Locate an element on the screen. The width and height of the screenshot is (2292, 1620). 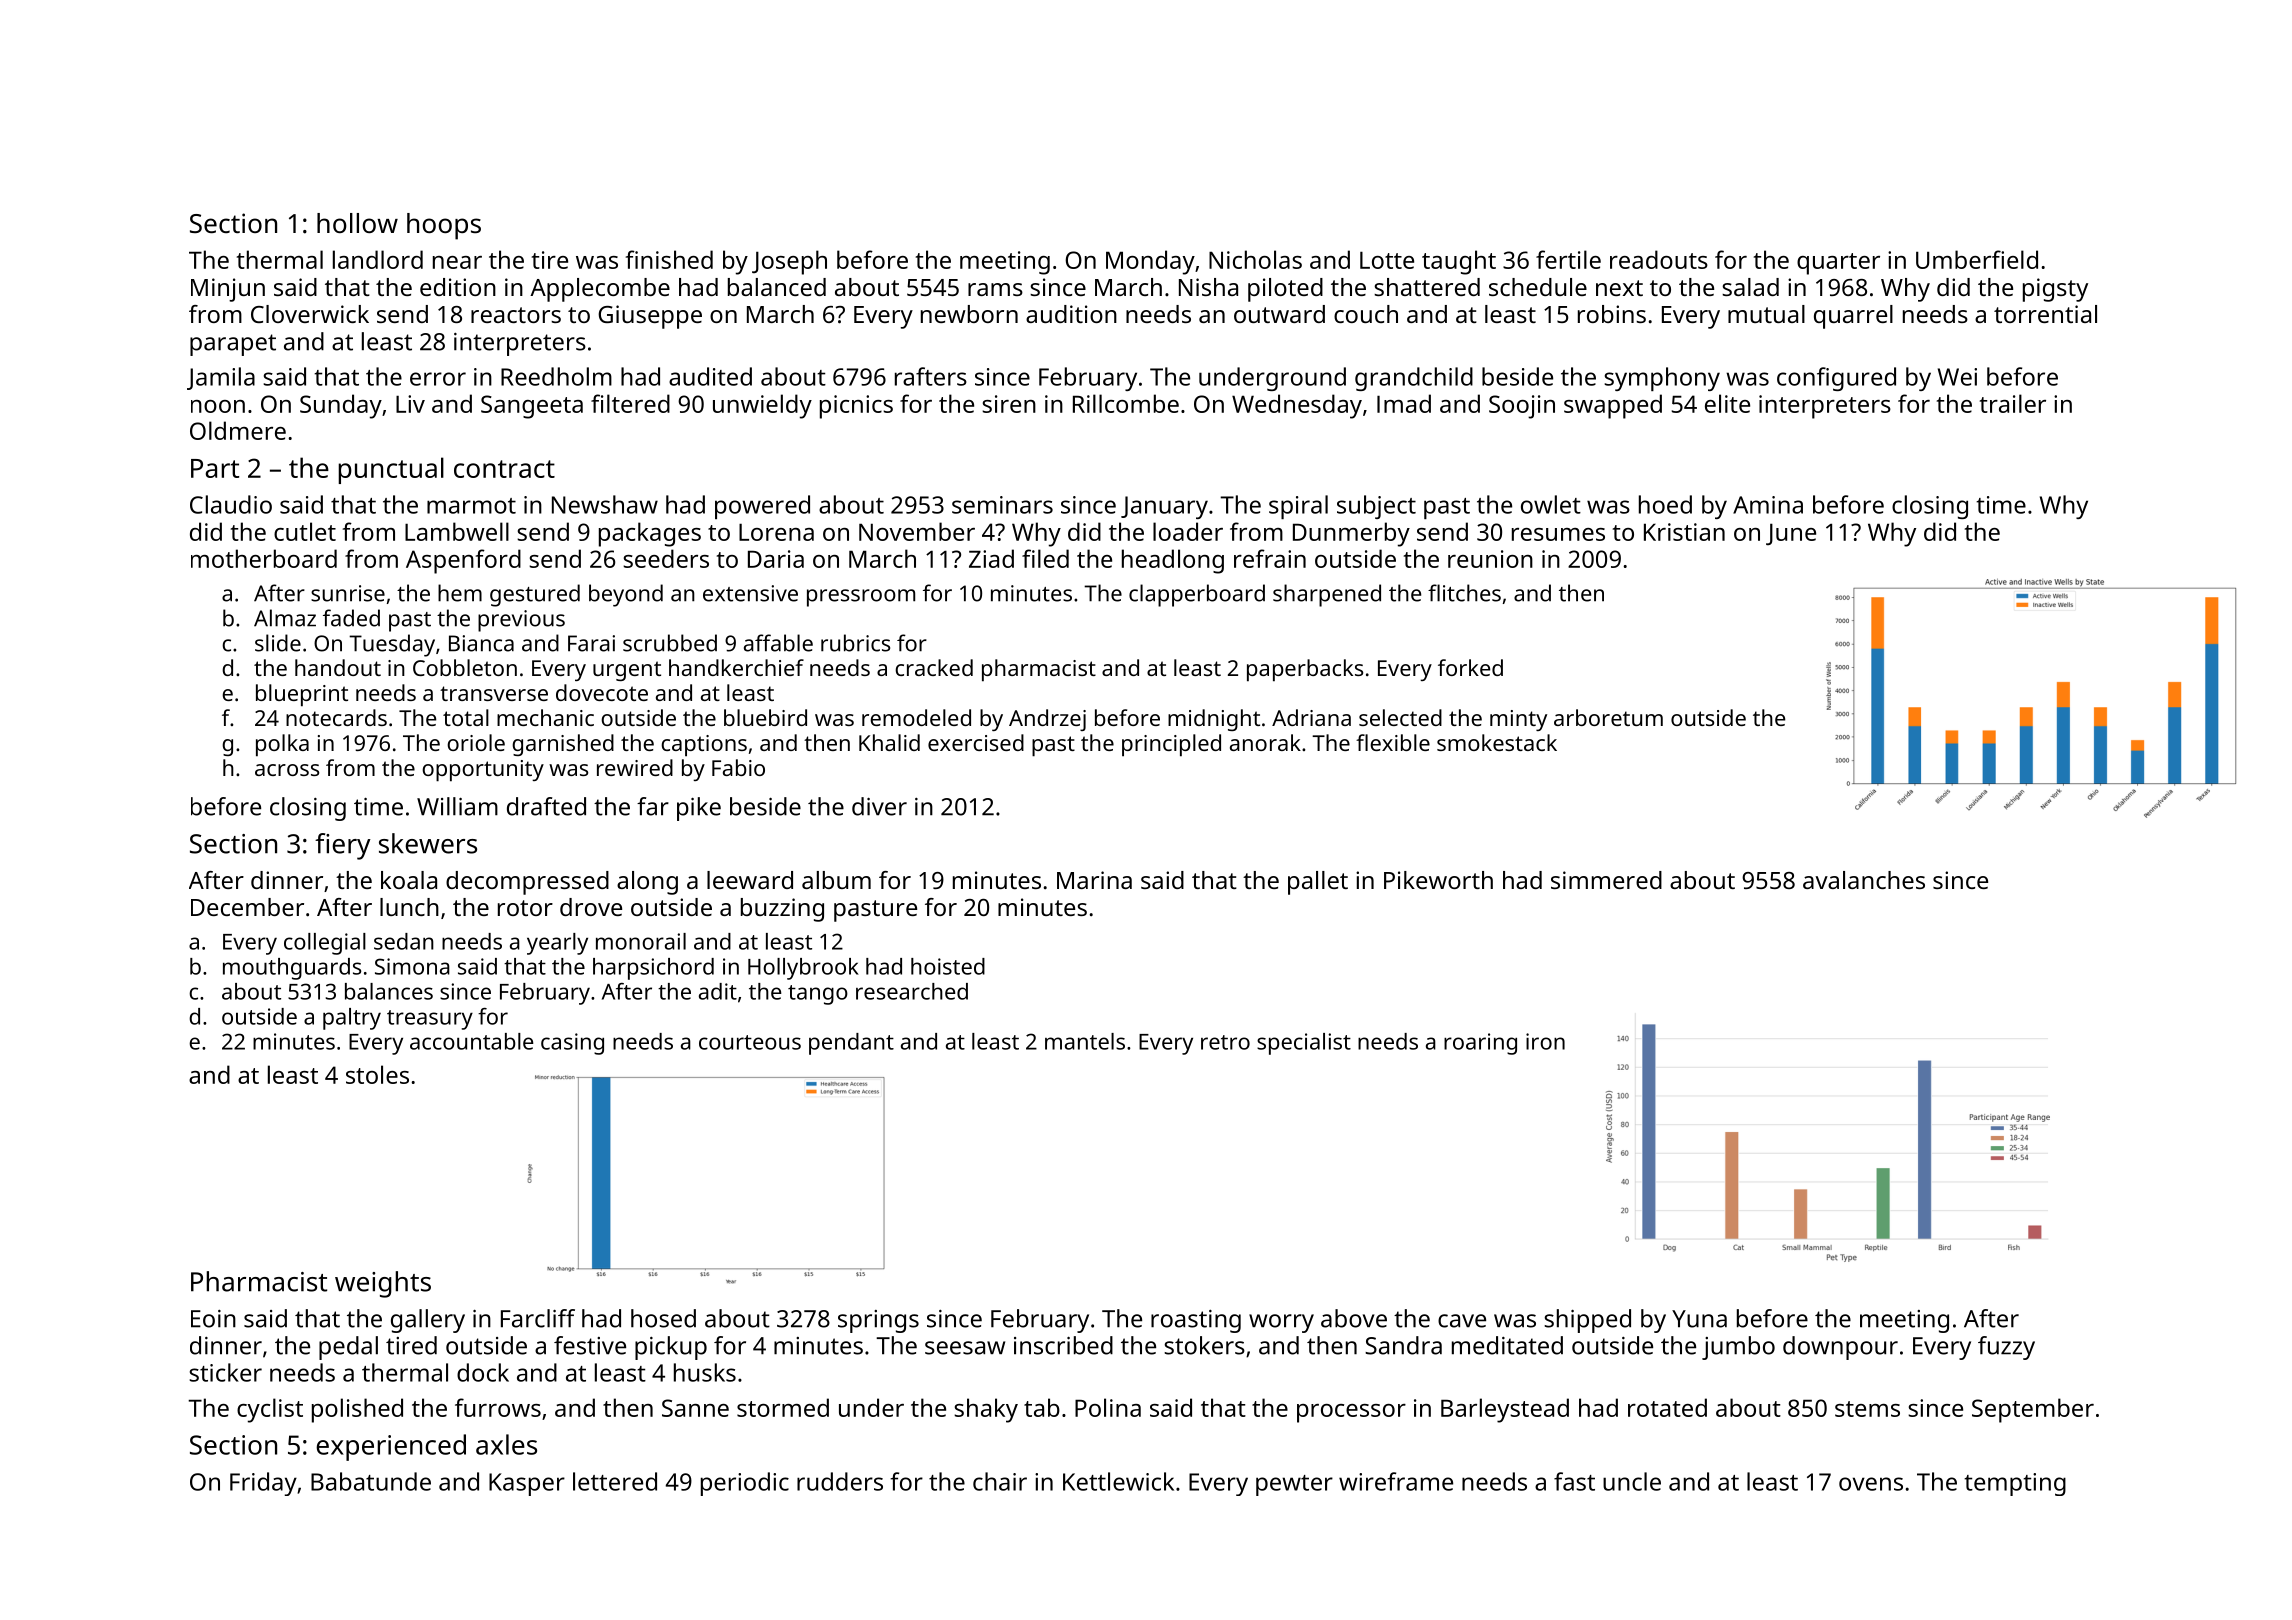
Rillcombe is located at coordinates (1126, 403).
